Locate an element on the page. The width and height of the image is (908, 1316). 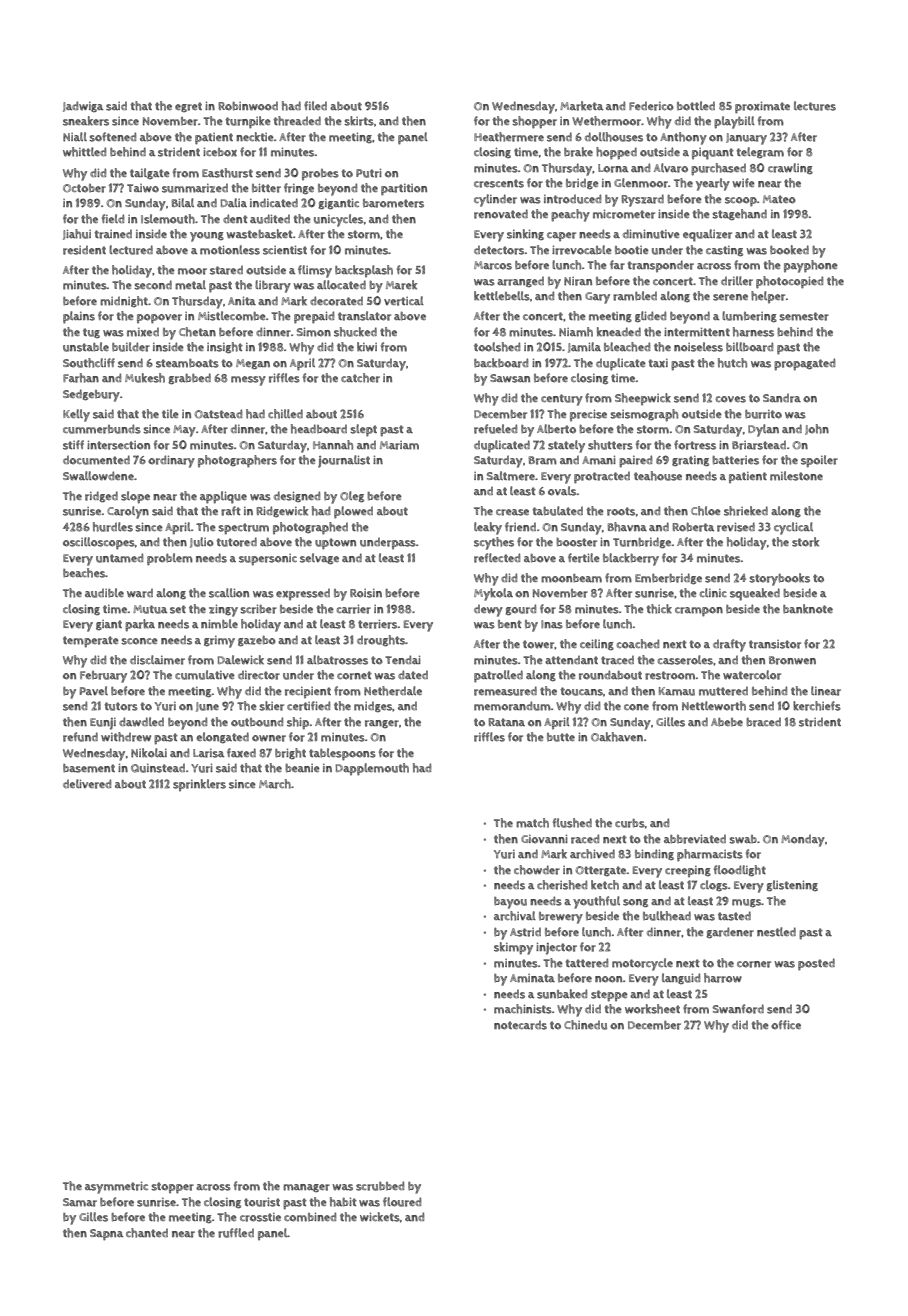
shopper is located at coordinates (534, 122).
